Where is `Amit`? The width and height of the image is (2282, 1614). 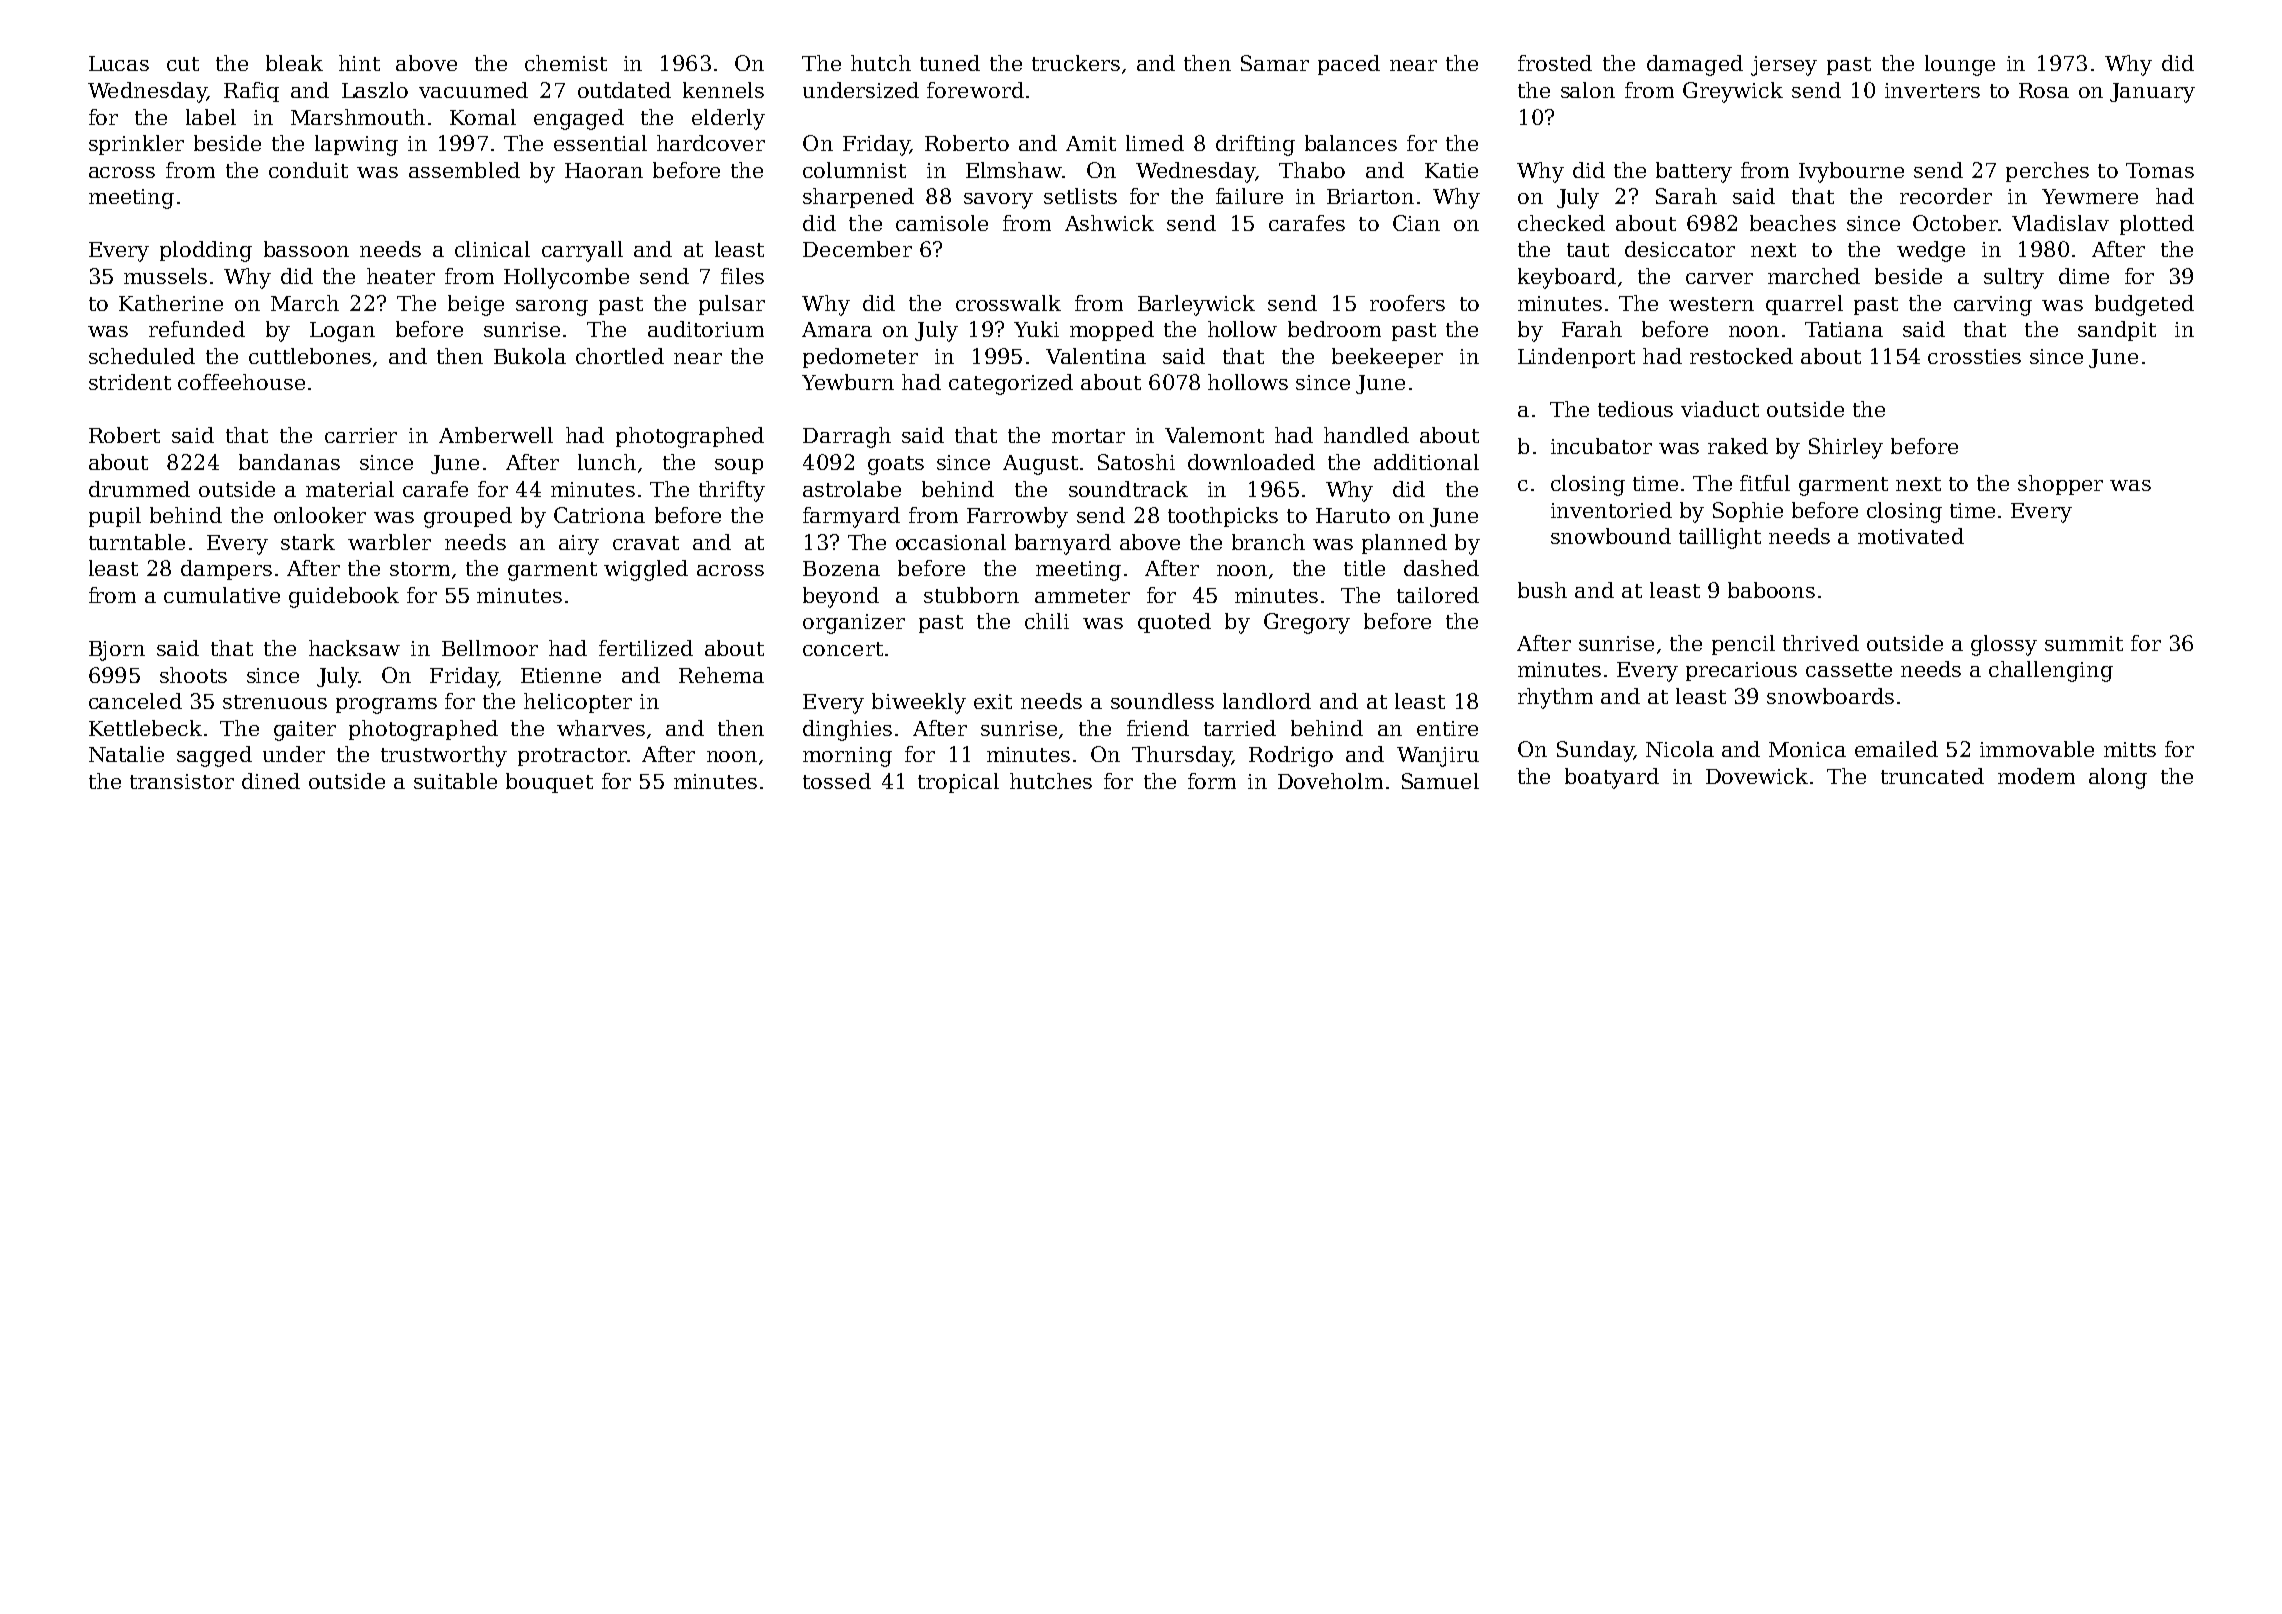
Amit is located at coordinates (1091, 143).
